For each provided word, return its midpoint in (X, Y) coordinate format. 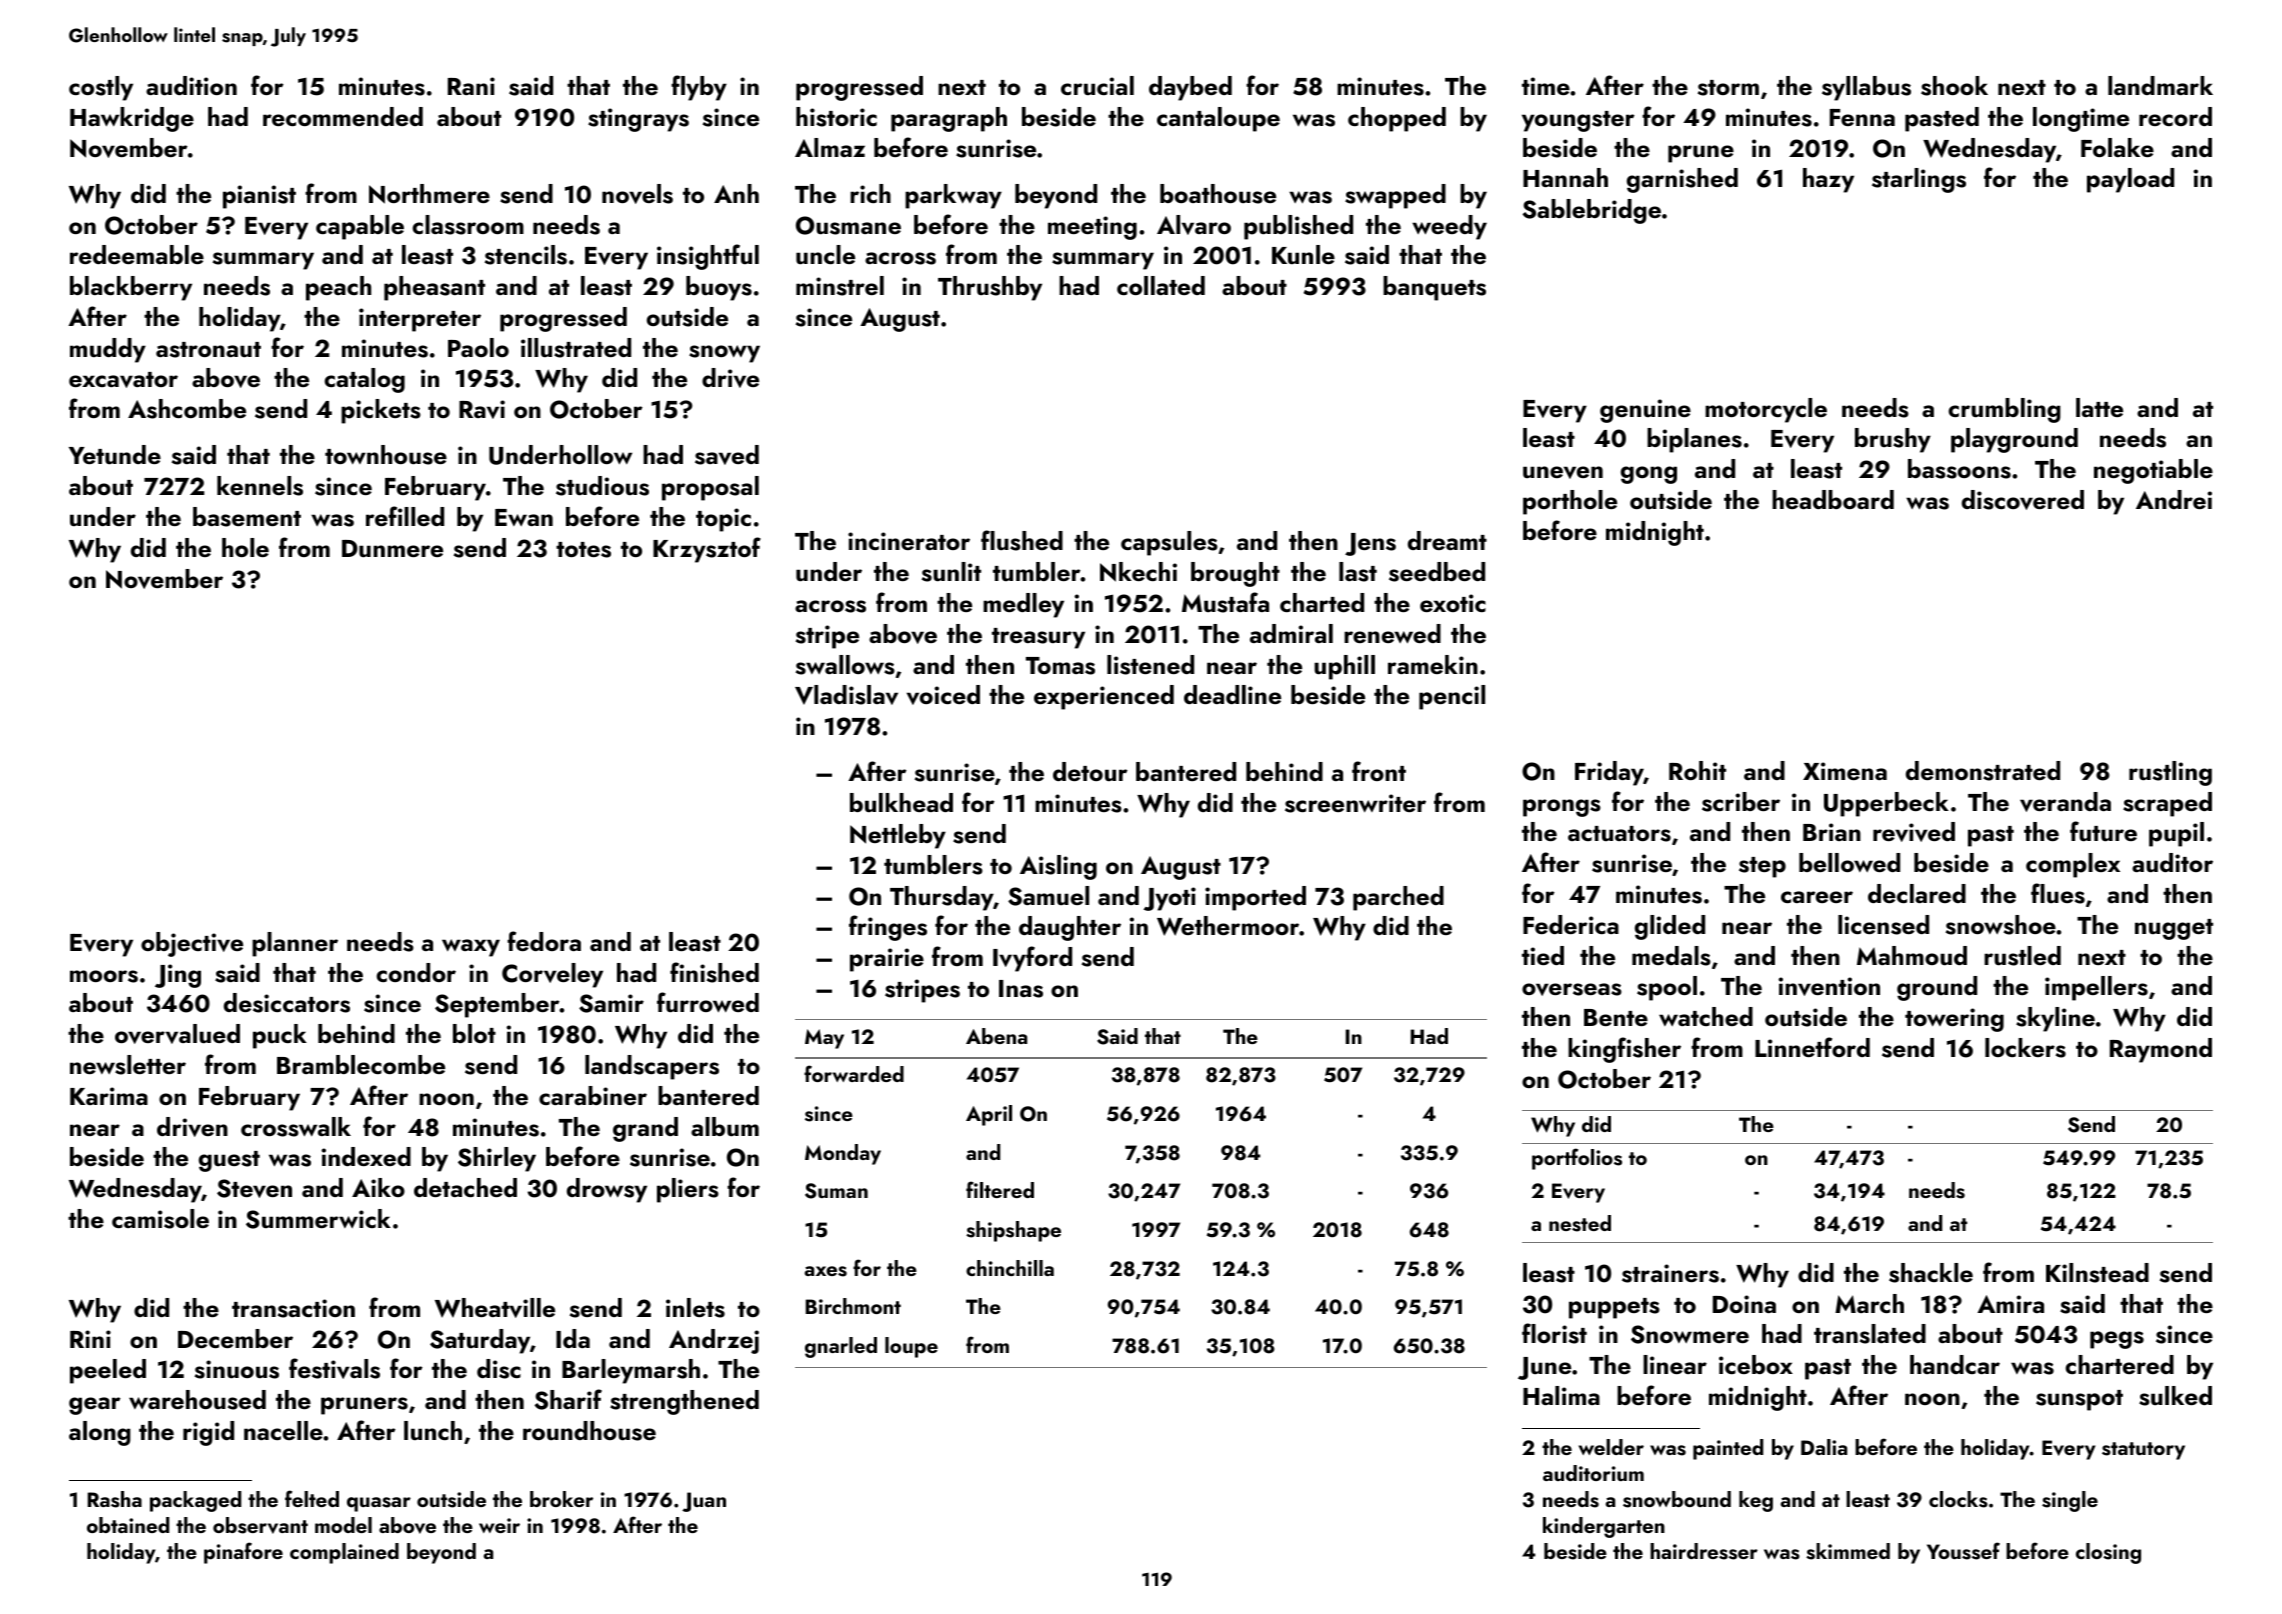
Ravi (482, 409)
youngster (1578, 121)
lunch (433, 1430)
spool (1667, 988)
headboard (1833, 499)
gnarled (841, 1347)
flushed (1022, 540)
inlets (695, 1308)
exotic (1453, 603)
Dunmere (392, 549)
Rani (471, 86)
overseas (1572, 989)
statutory (2143, 1451)
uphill (1344, 667)
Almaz (830, 147)
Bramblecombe (361, 1064)
